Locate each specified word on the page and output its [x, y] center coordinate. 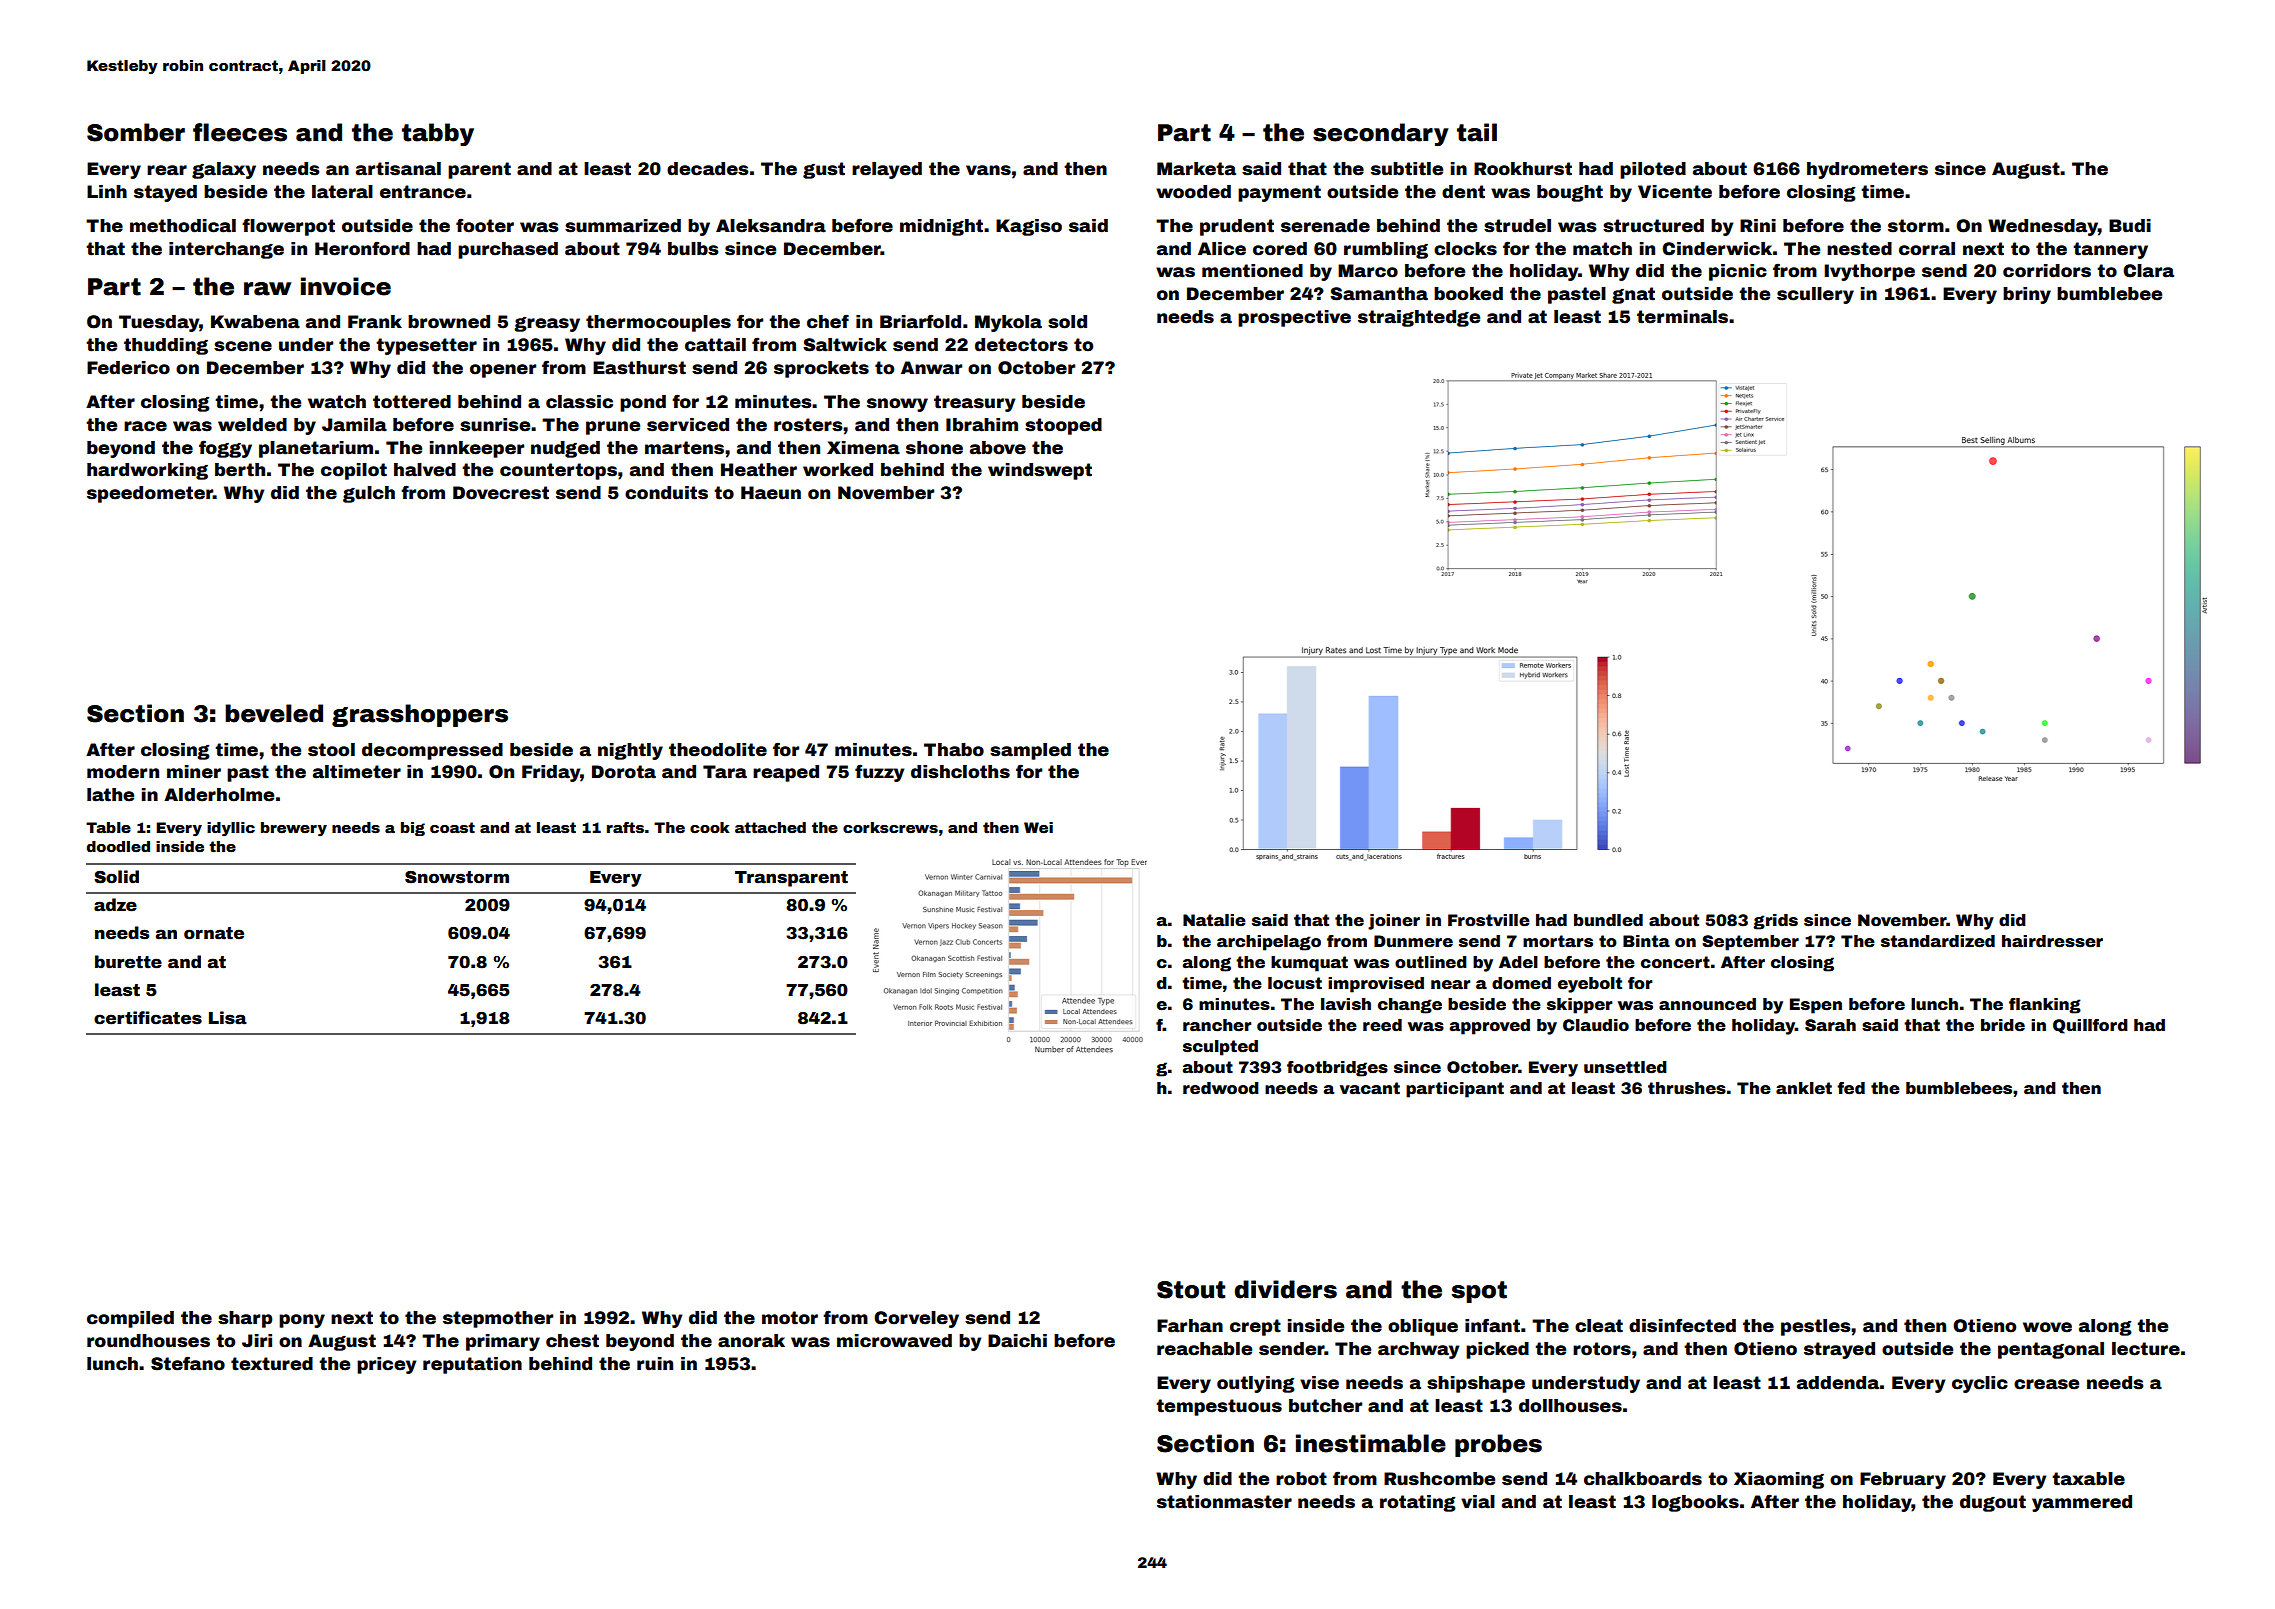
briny [2027, 295]
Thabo [954, 750]
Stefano [188, 1363]
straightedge [1419, 318]
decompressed [432, 751]
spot [1479, 1292]
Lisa [228, 1018]
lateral [342, 192]
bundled [1608, 920]
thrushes [1687, 1088]
